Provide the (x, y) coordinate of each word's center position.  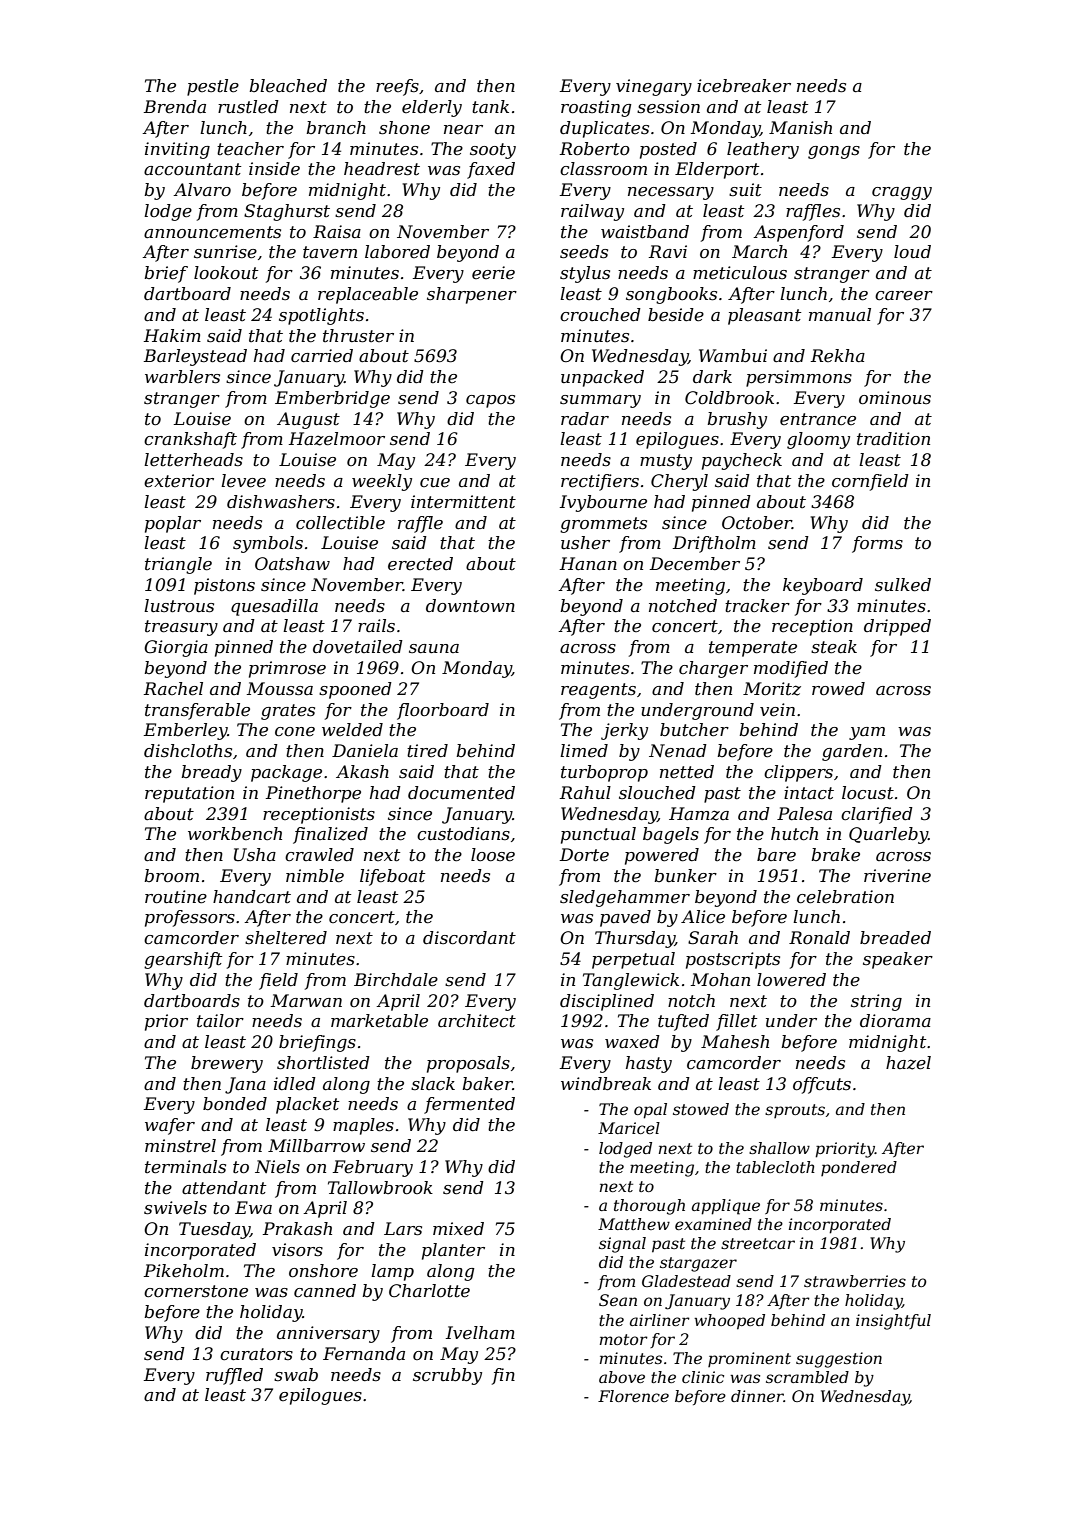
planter (453, 1251)
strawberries (855, 1281)
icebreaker (744, 86)
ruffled (234, 1376)
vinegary (654, 87)
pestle (213, 87)
